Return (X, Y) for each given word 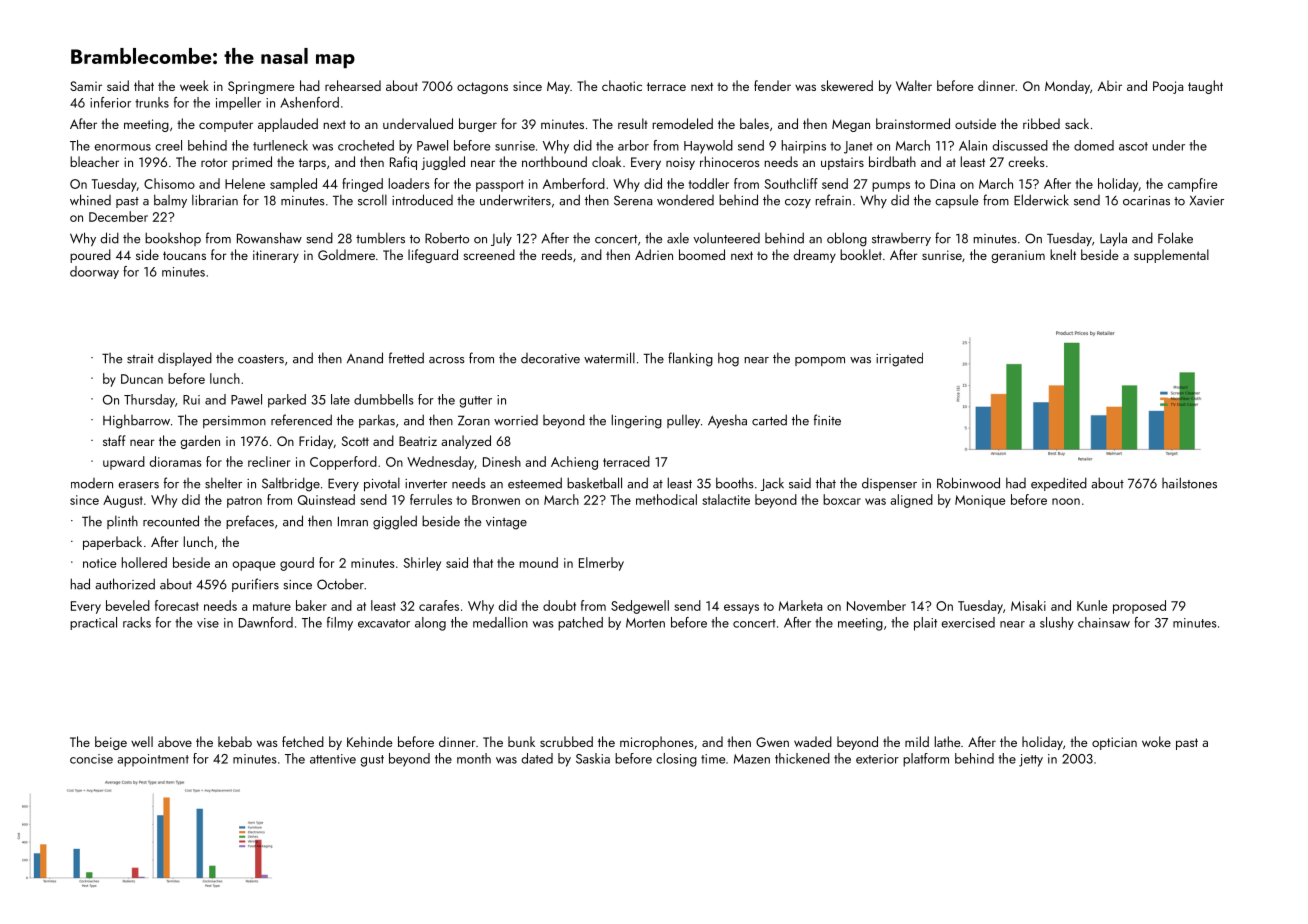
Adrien (654, 254)
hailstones (1189, 483)
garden (200, 442)
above (175, 741)
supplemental (1171, 256)
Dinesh (502, 461)
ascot (1133, 146)
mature (272, 606)
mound (539, 562)
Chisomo (169, 183)
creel (168, 145)
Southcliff (791, 183)
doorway (94, 272)
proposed (1139, 607)
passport (500, 186)
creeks (1026, 161)
